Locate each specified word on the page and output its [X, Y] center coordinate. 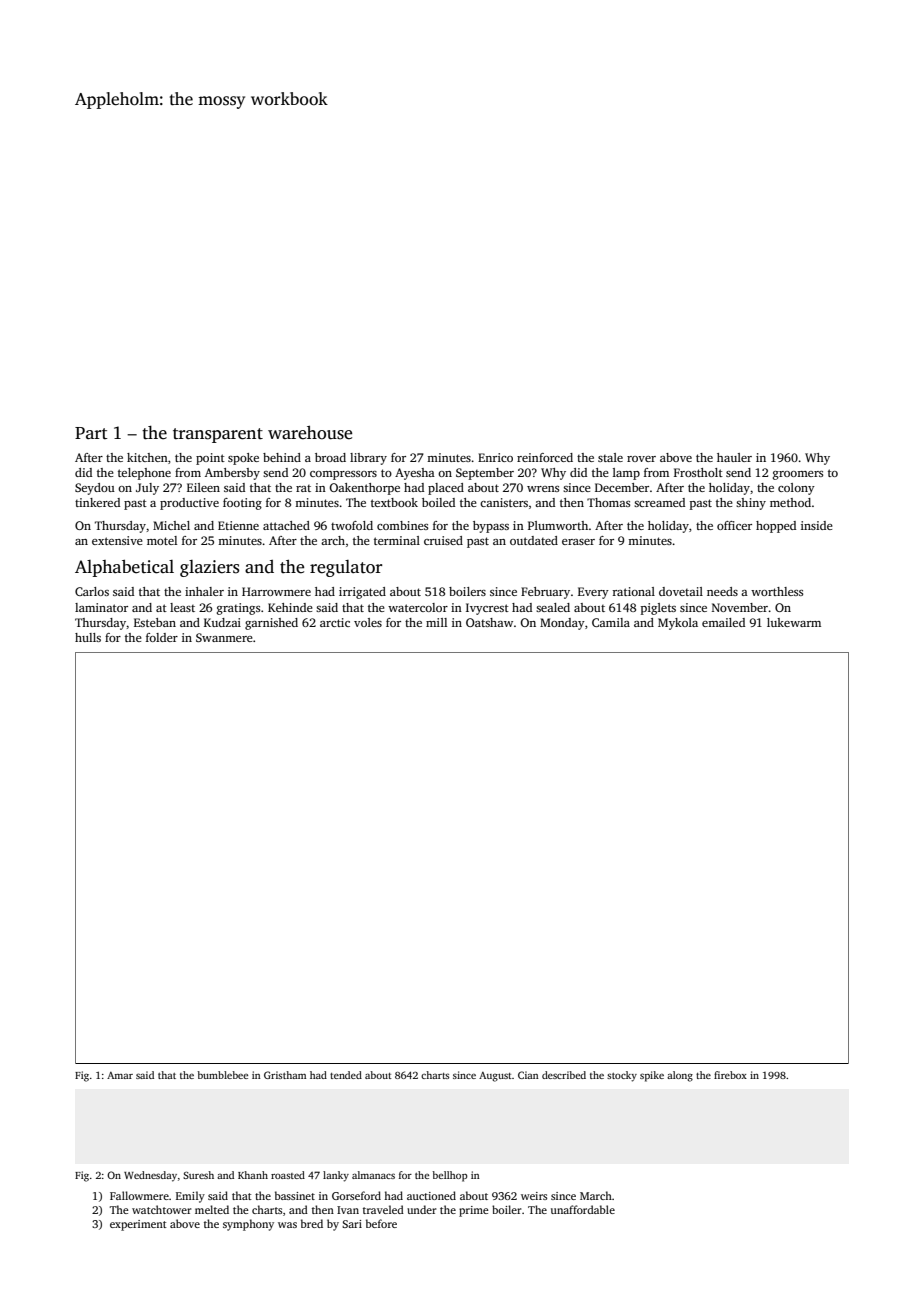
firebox [730, 1075]
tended [346, 1075]
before [381, 1223]
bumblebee [222, 1075]
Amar [120, 1075]
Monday [562, 624]
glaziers [209, 568]
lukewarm [794, 622]
